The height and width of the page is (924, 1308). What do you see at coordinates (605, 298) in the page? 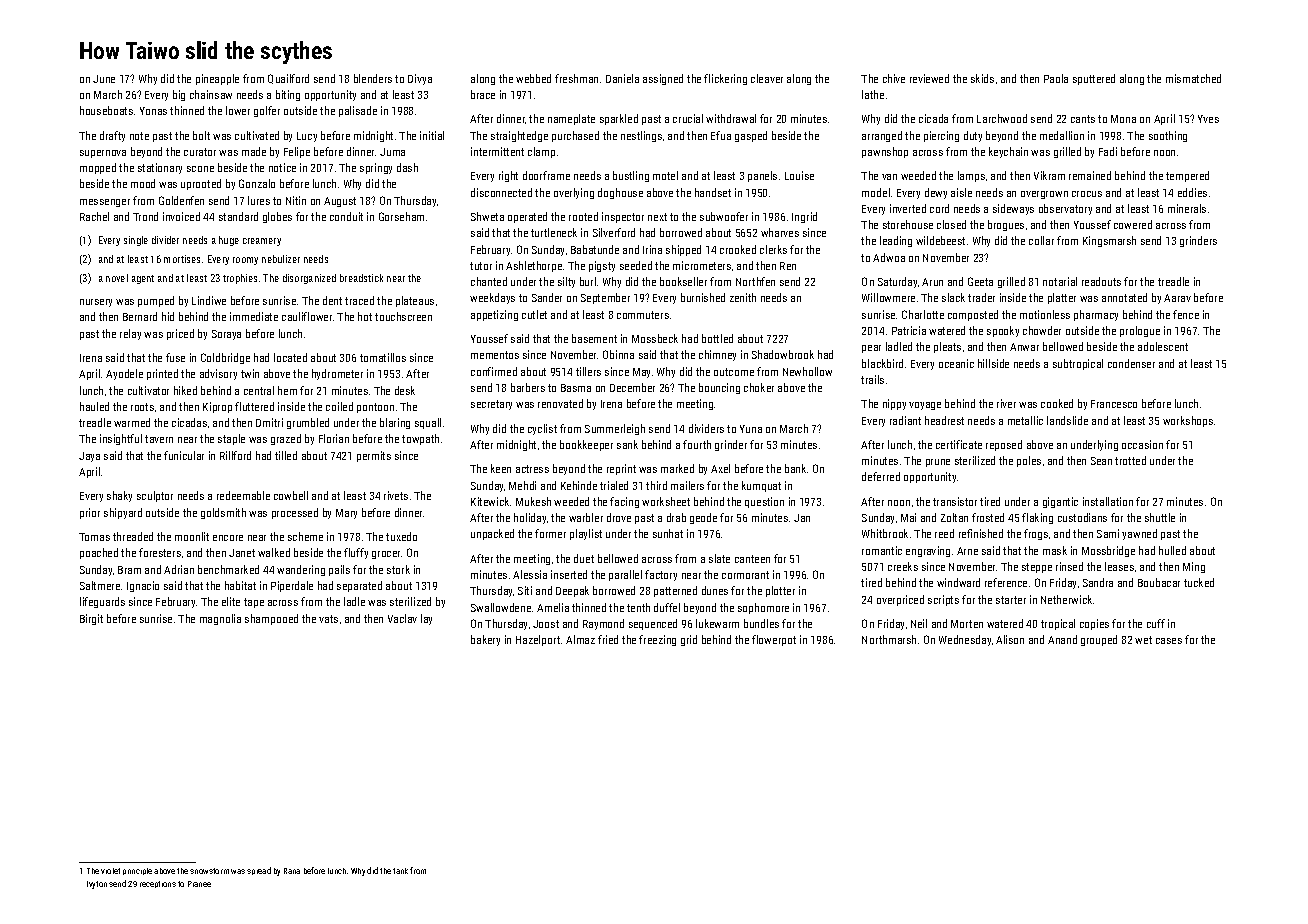
I see `September` at bounding box center [605, 298].
